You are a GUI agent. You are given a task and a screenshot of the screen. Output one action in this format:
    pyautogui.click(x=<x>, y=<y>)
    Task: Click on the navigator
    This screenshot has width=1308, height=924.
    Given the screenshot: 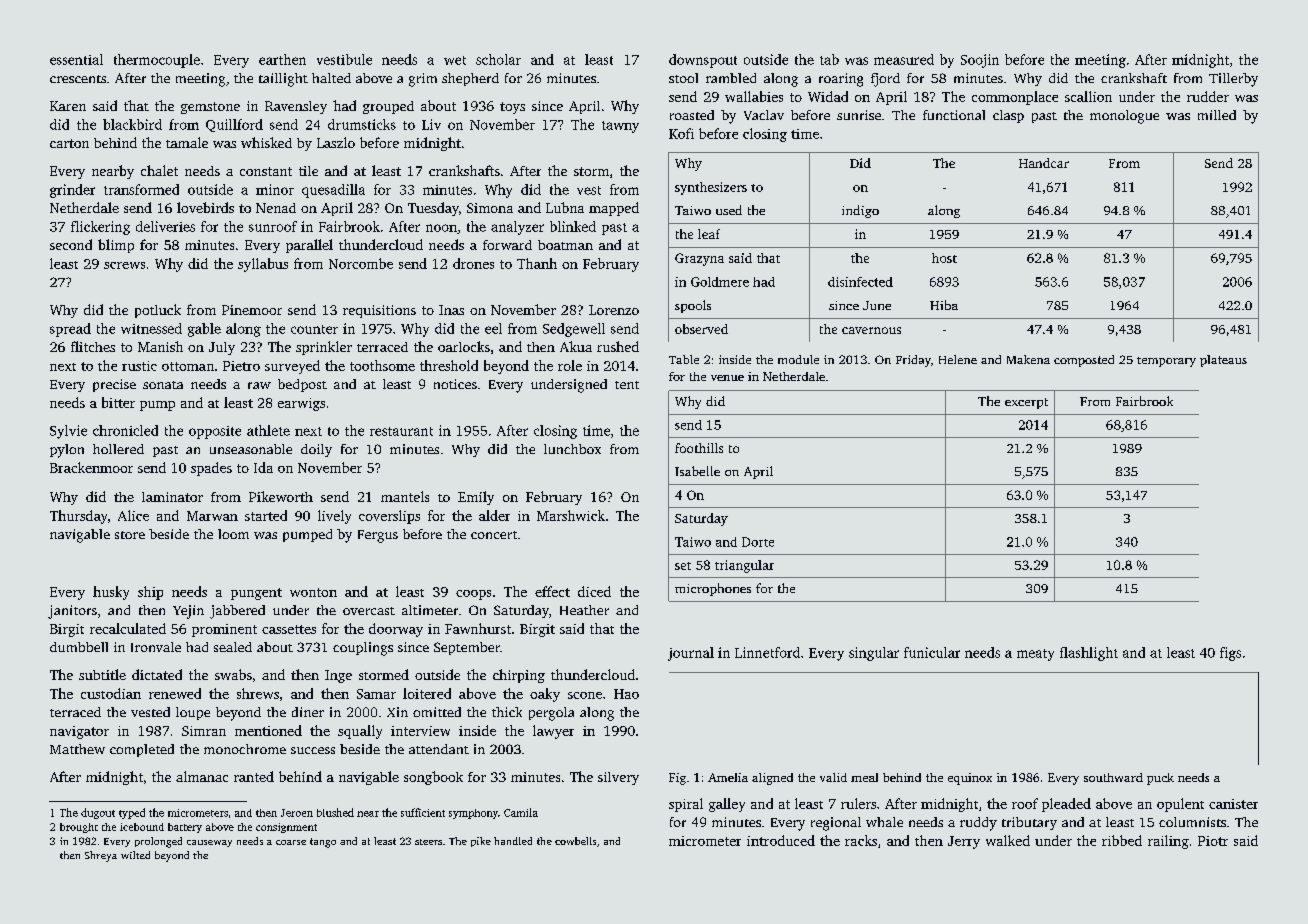 What is the action you would take?
    pyautogui.click(x=79, y=732)
